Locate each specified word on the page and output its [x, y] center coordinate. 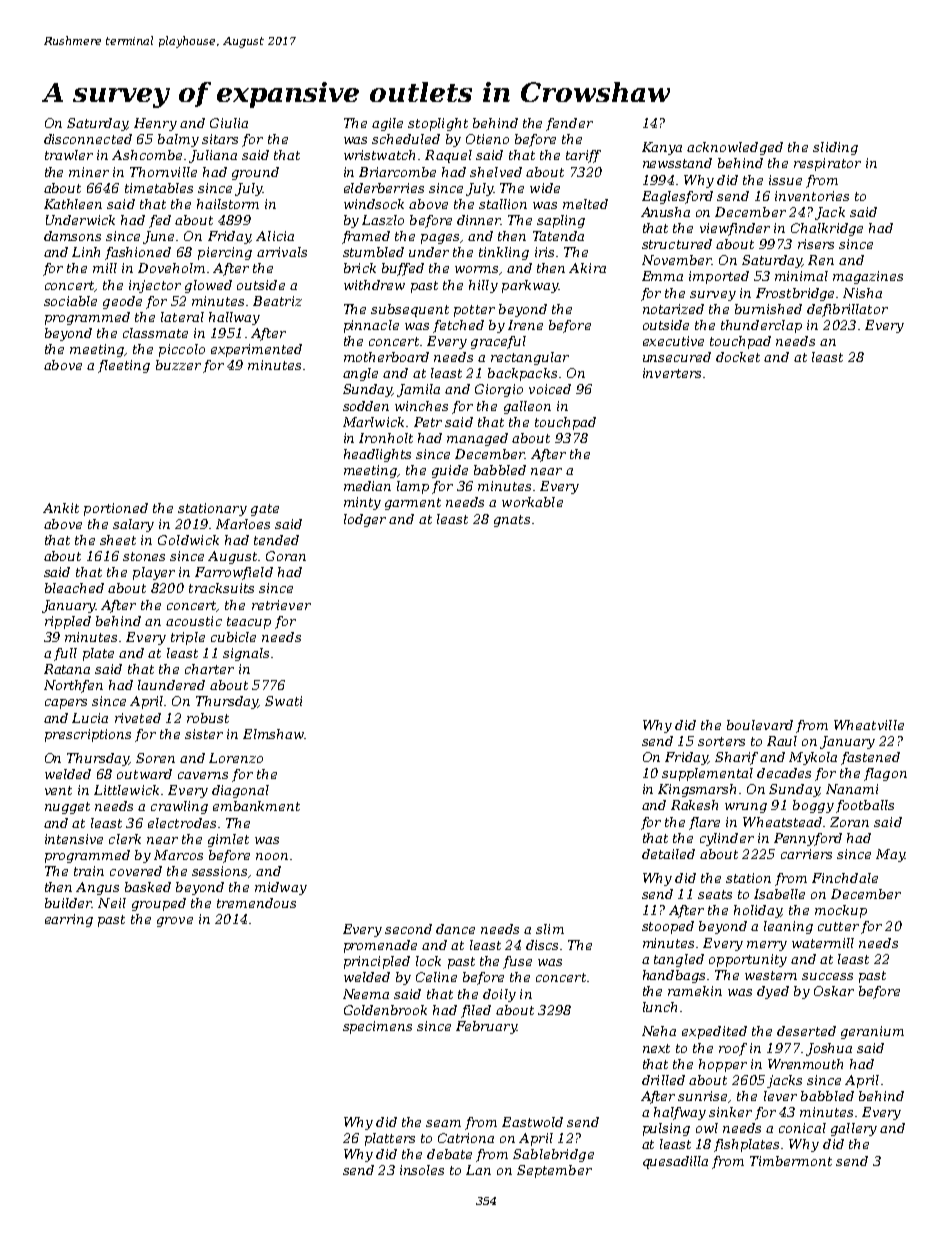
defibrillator [847, 310]
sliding [835, 148]
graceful [498, 342]
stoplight [438, 124]
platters [390, 1139]
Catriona [466, 1138]
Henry [155, 124]
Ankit [61, 508]
